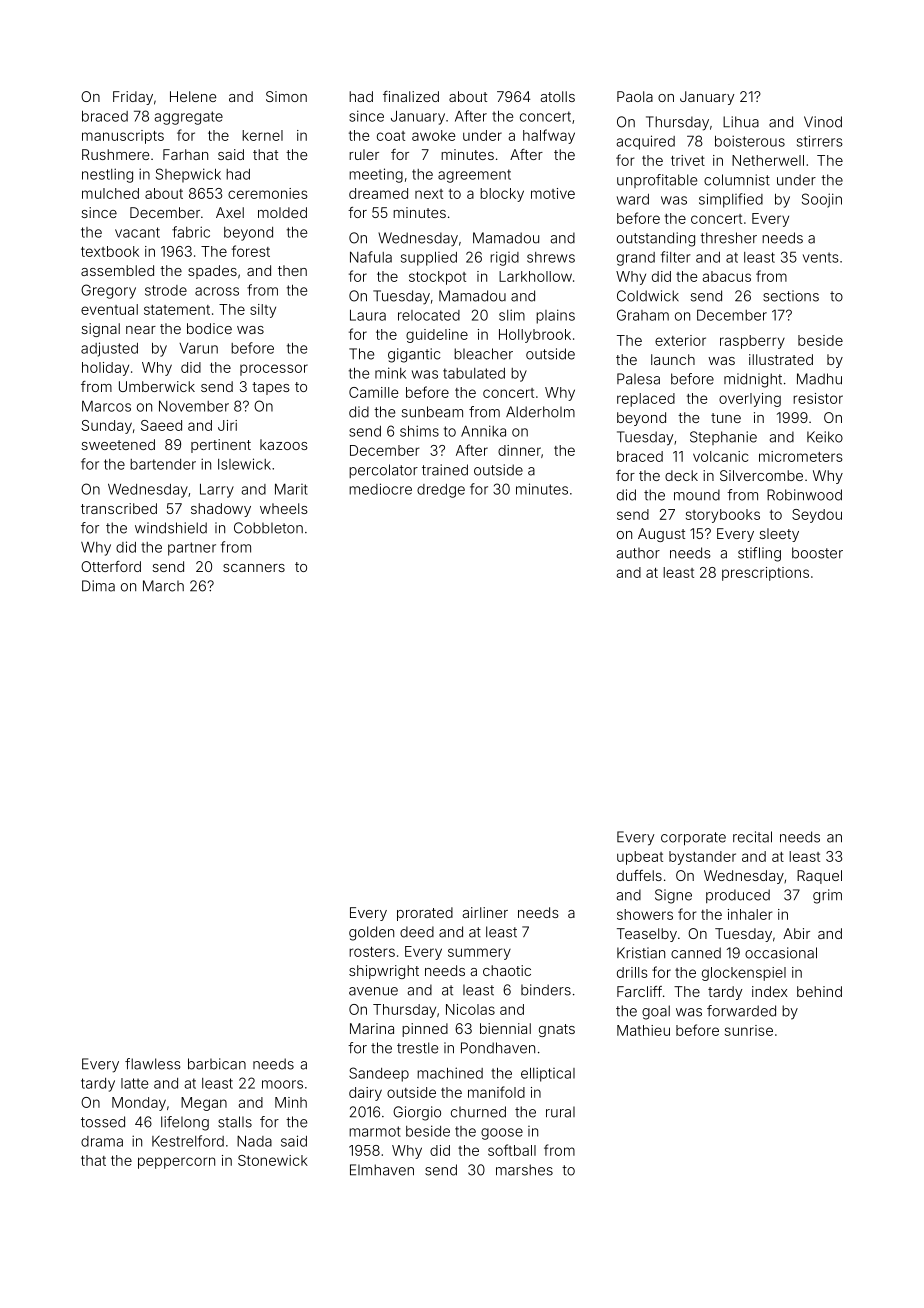 The height and width of the image is (1308, 924). I want to click on Hollybrook, so click(535, 336).
